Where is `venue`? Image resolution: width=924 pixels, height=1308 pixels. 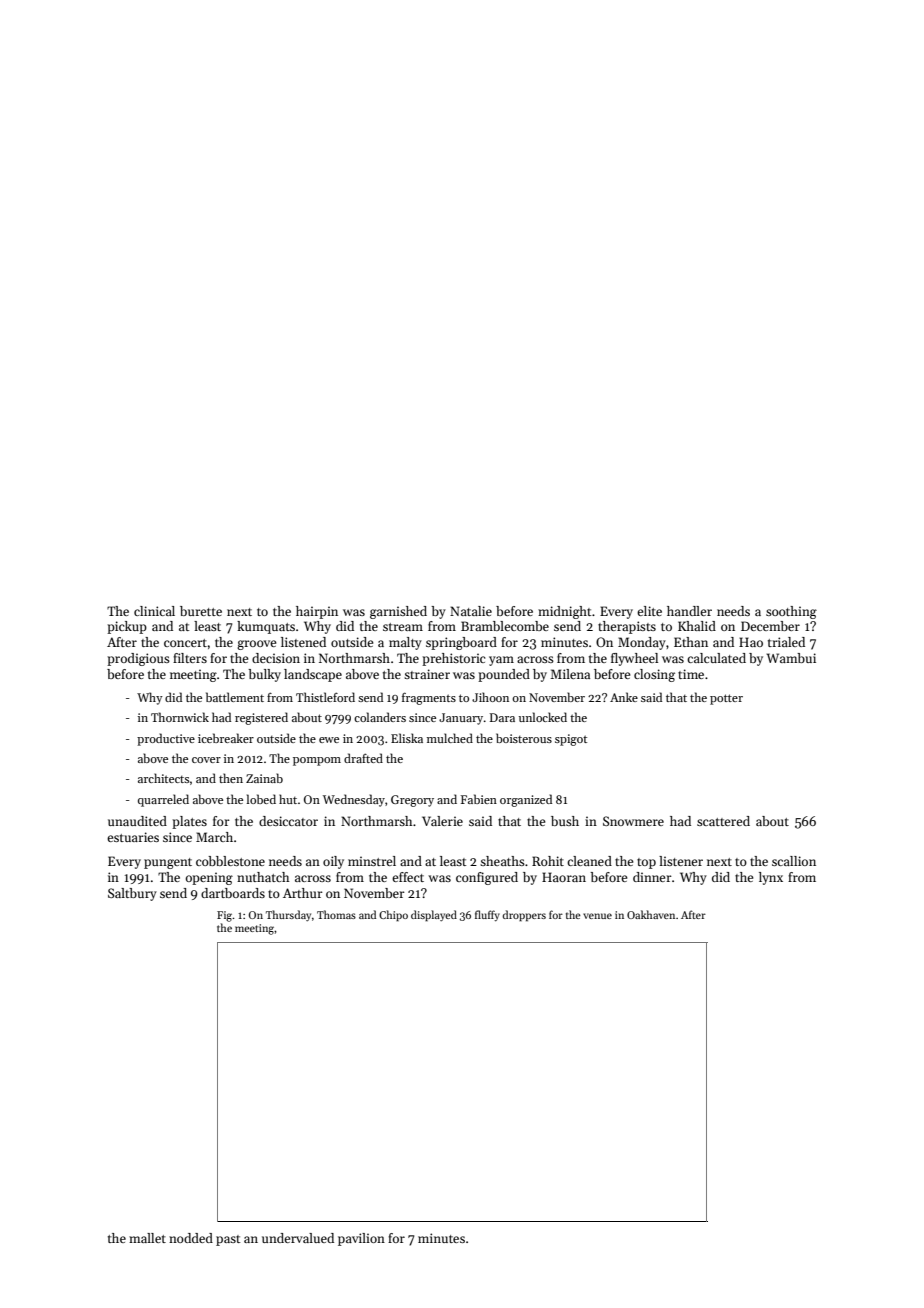 venue is located at coordinates (597, 916).
